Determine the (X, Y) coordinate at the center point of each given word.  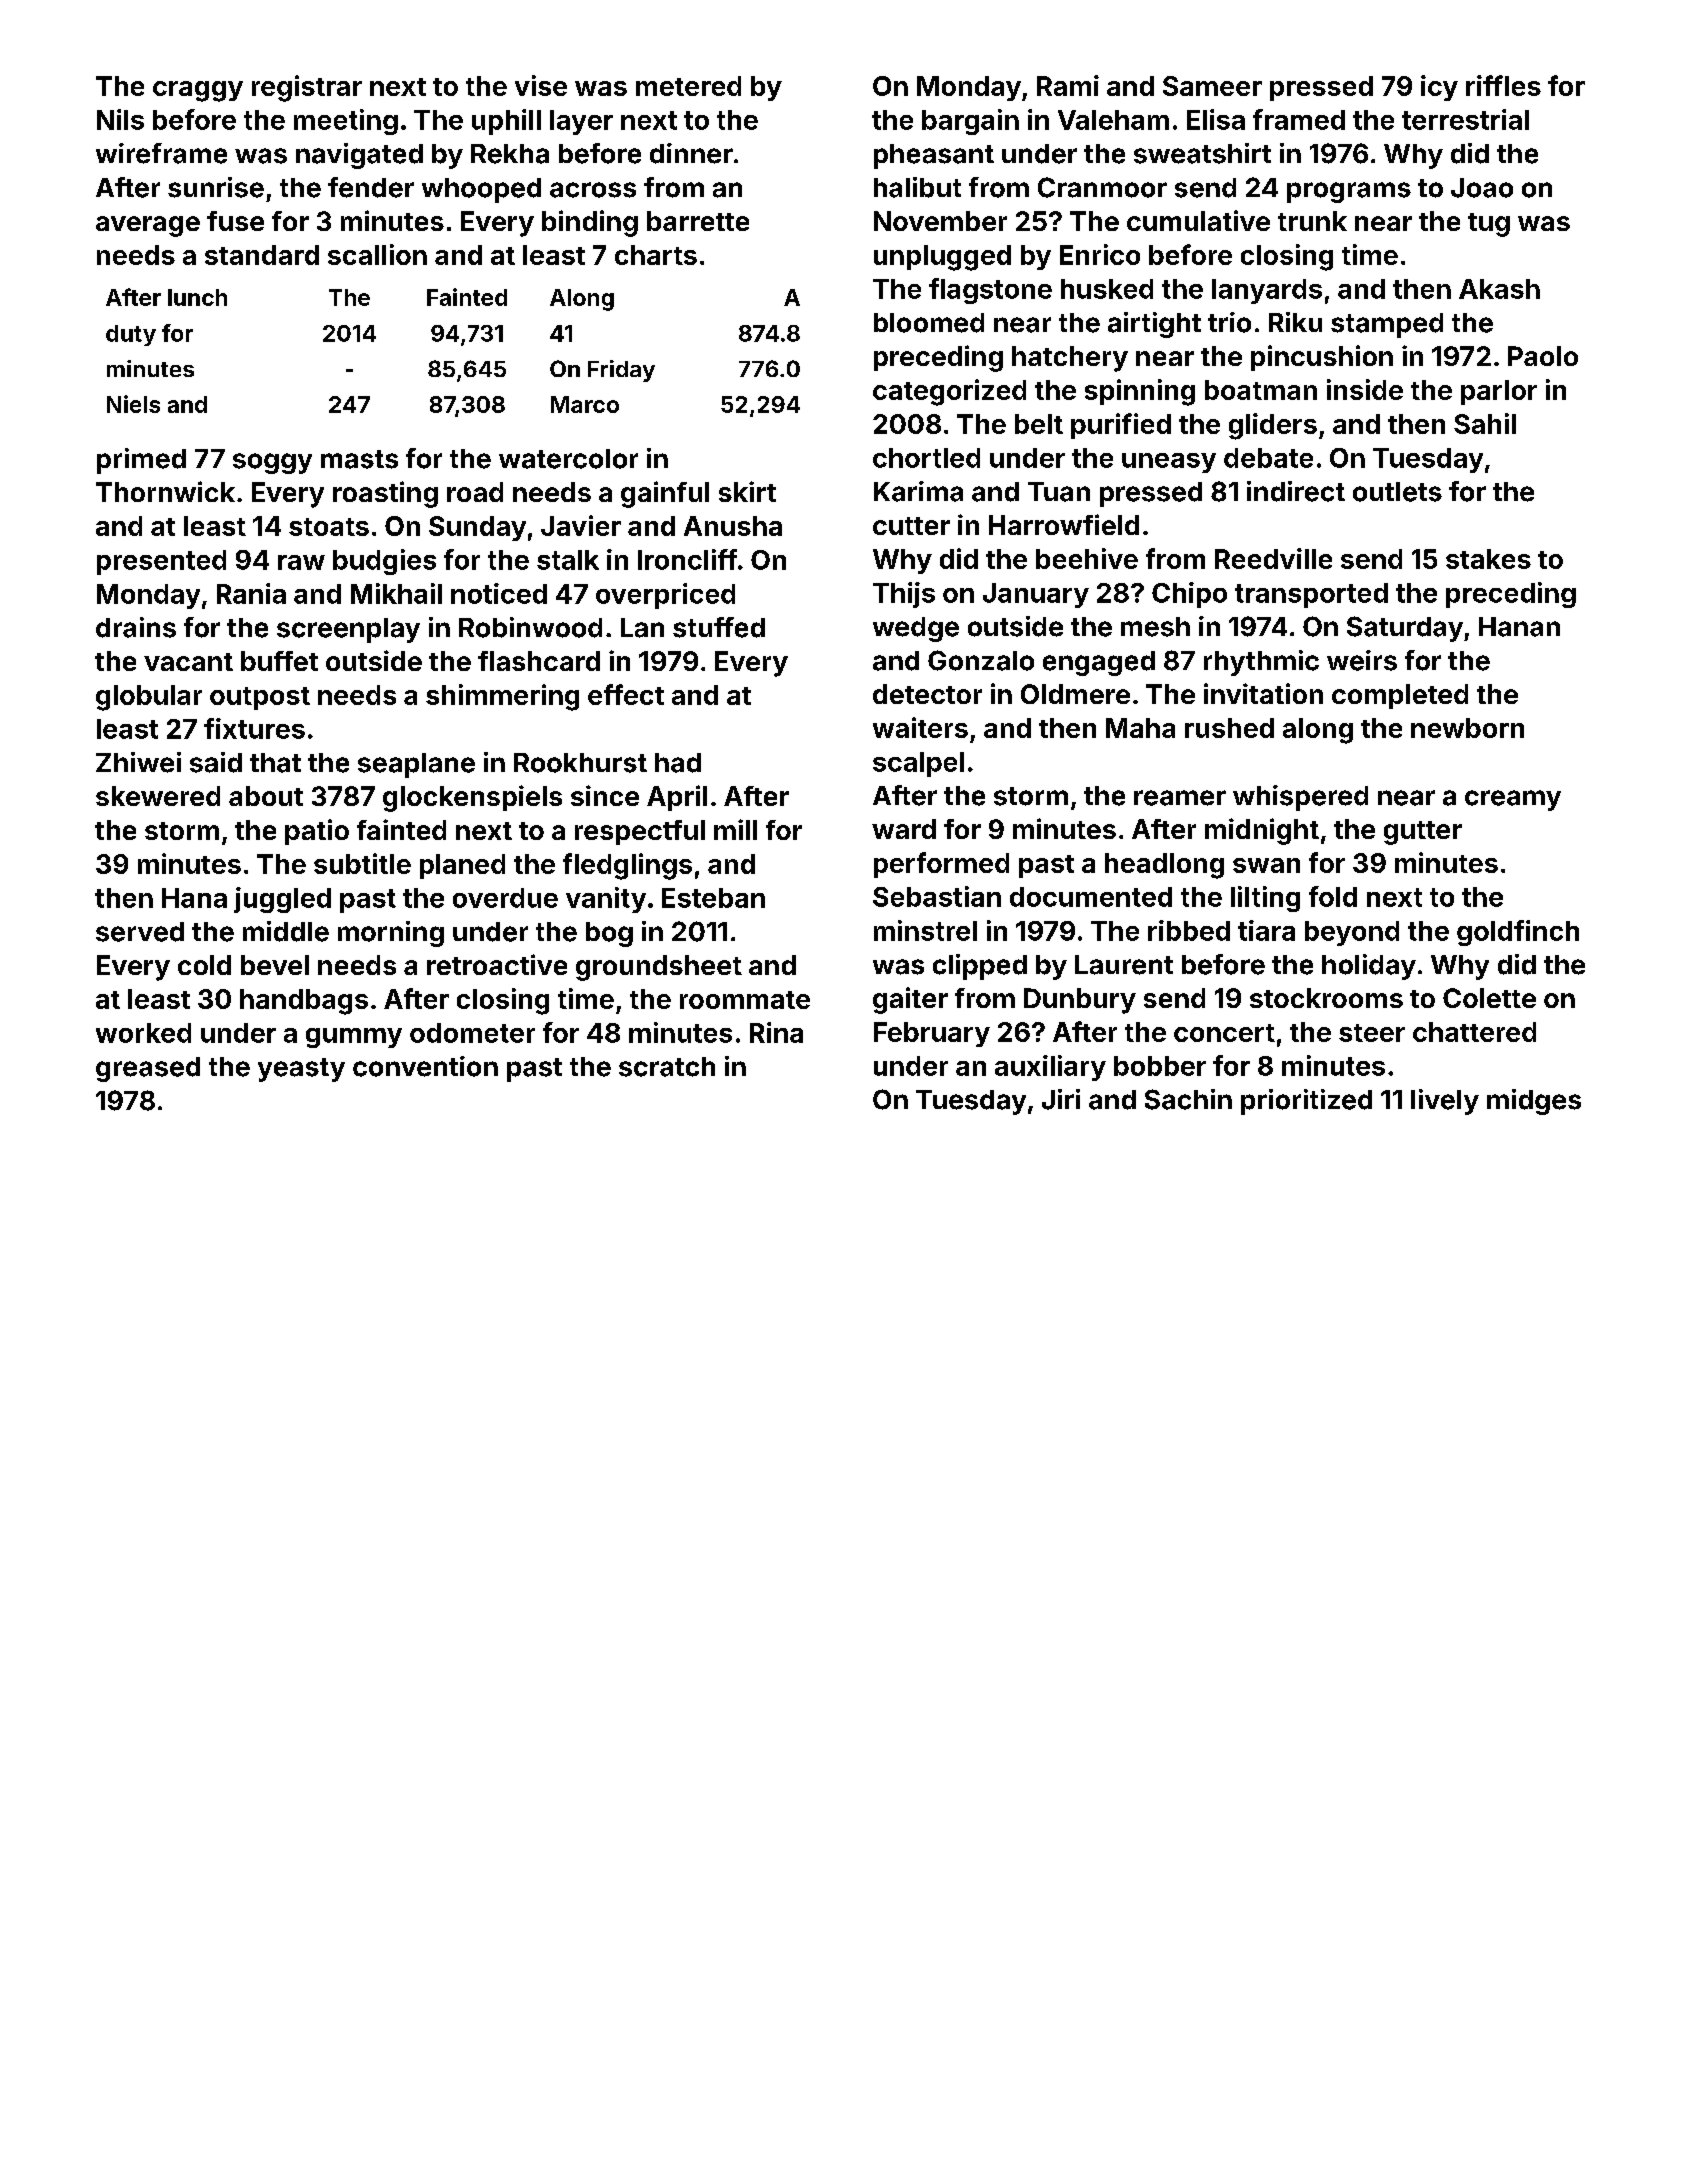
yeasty (301, 1070)
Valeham (1113, 120)
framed (1299, 119)
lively (1445, 1102)
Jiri (1061, 1099)
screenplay (348, 630)
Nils (120, 119)
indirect (1296, 491)
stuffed (719, 627)
